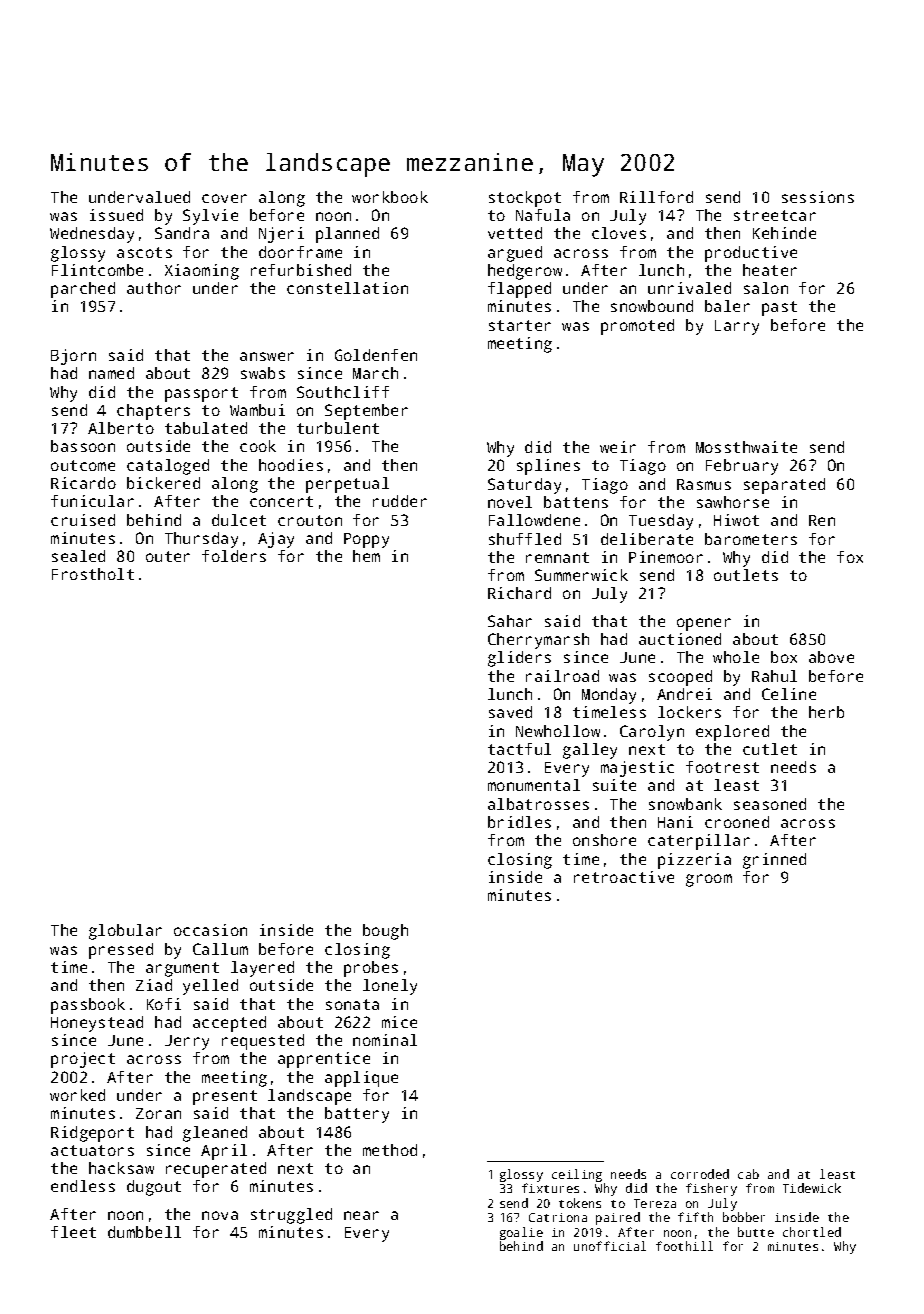 This screenshot has height=1314, width=924. What do you see at coordinates (709, 880) in the screenshot?
I see `groom` at bounding box center [709, 880].
